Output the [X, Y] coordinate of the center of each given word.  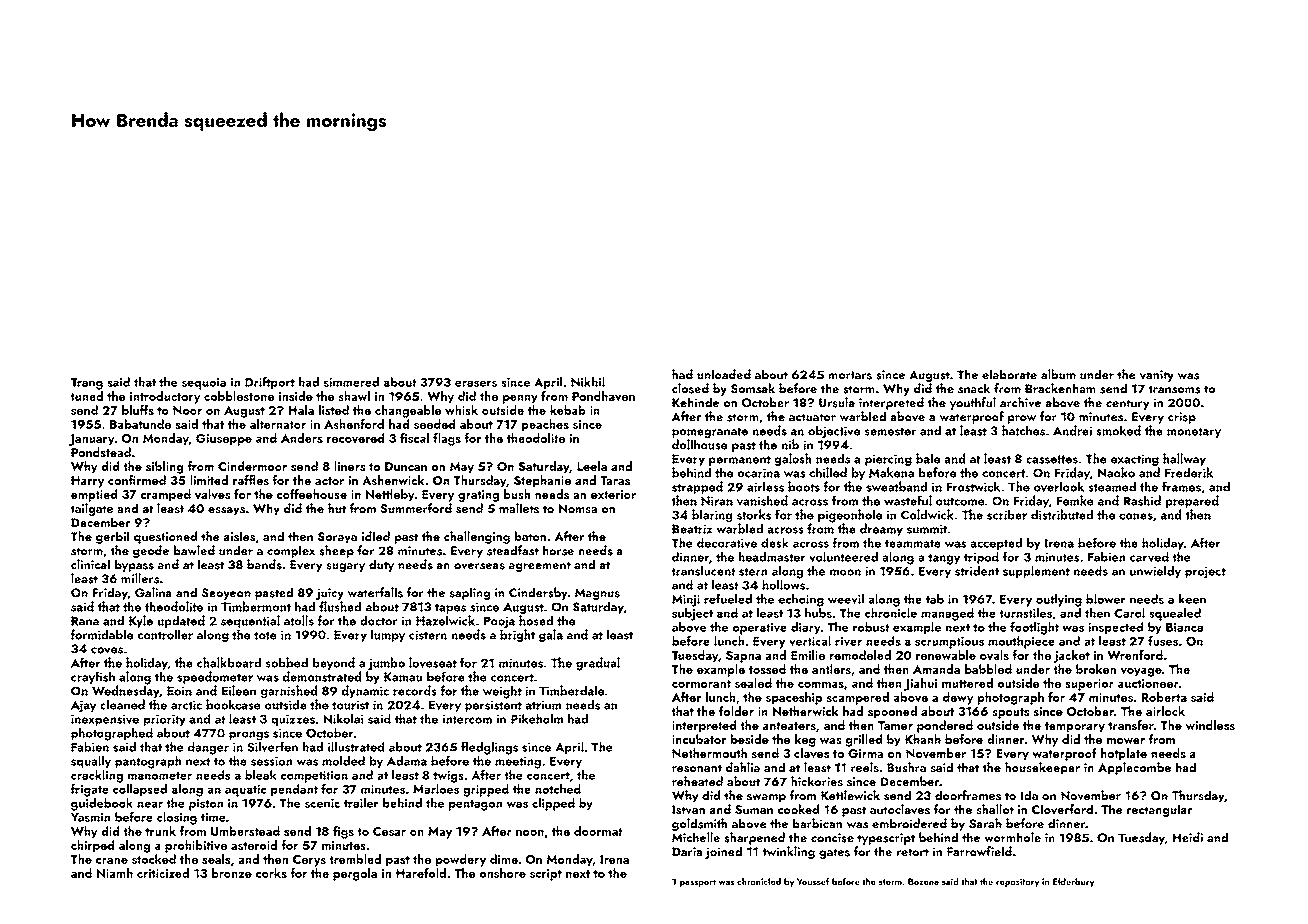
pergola [355, 874]
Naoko [1116, 472]
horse [558, 550]
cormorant [701, 684]
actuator [812, 417]
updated [181, 621]
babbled [988, 669]
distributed [1062, 514]
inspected [1115, 628]
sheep [336, 551]
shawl [354, 396]
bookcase [233, 704]
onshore [503, 873]
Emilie [808, 655]
